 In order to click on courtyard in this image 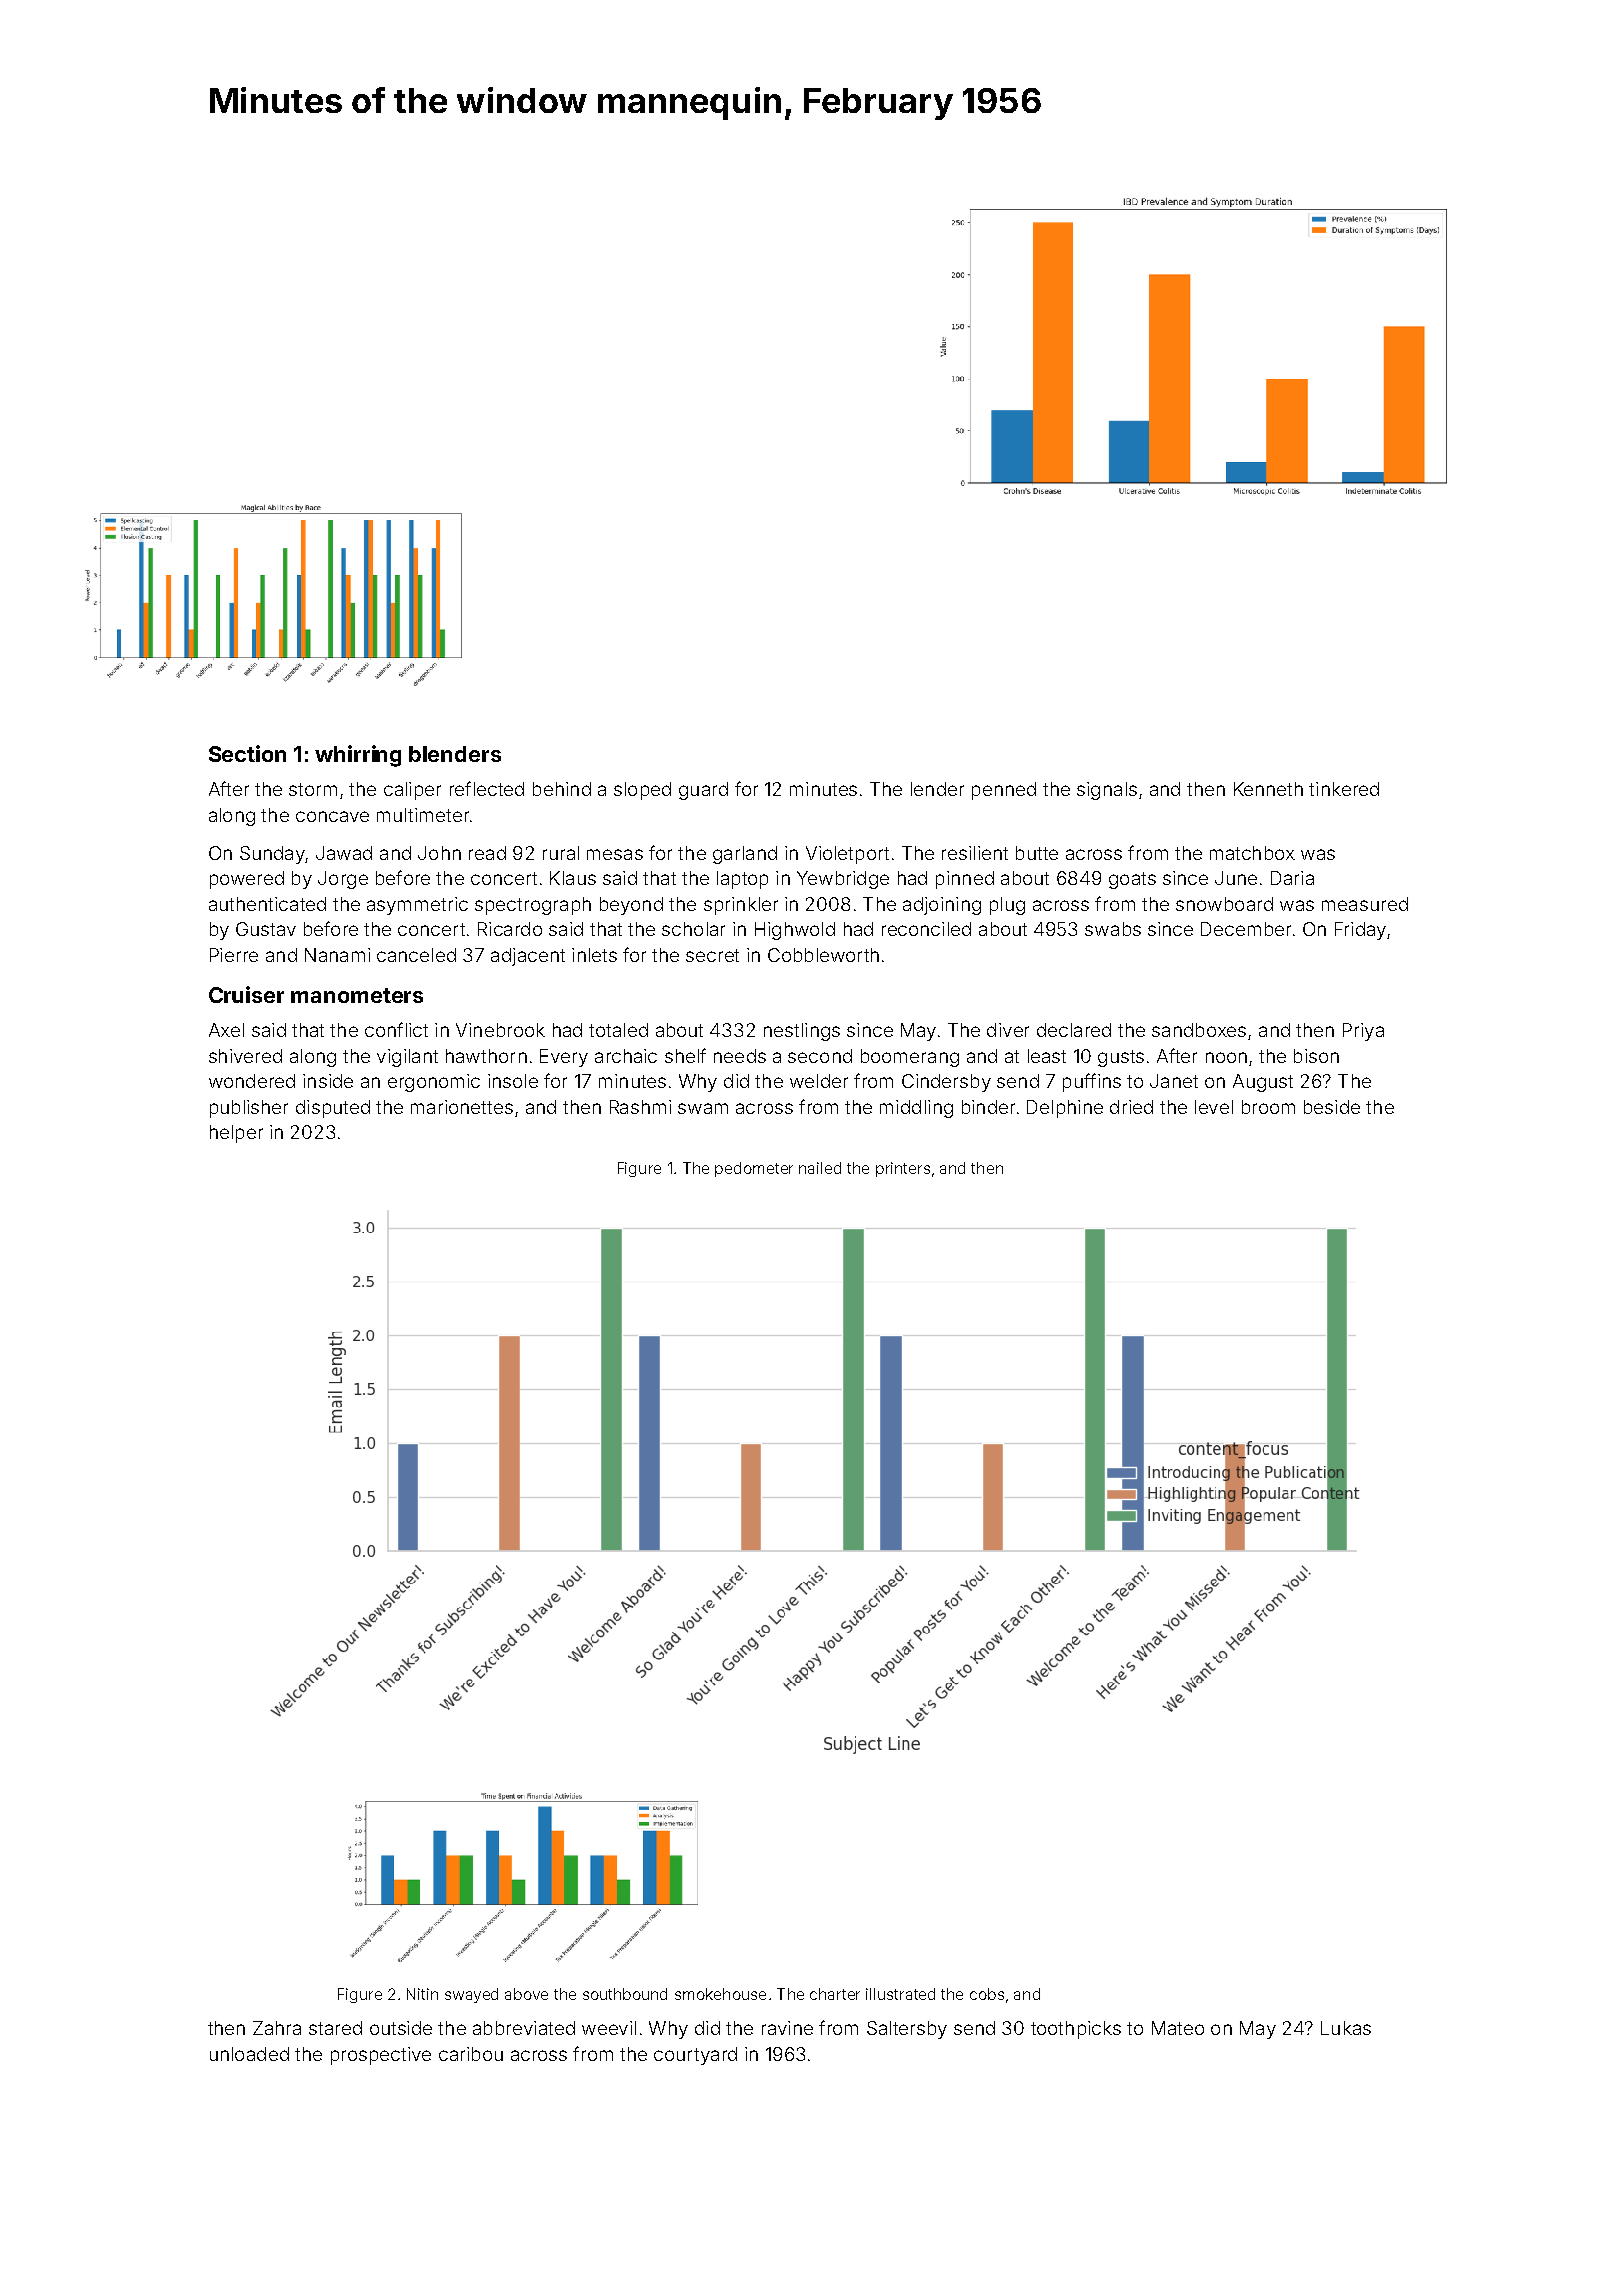, I will do `click(695, 2056)`.
